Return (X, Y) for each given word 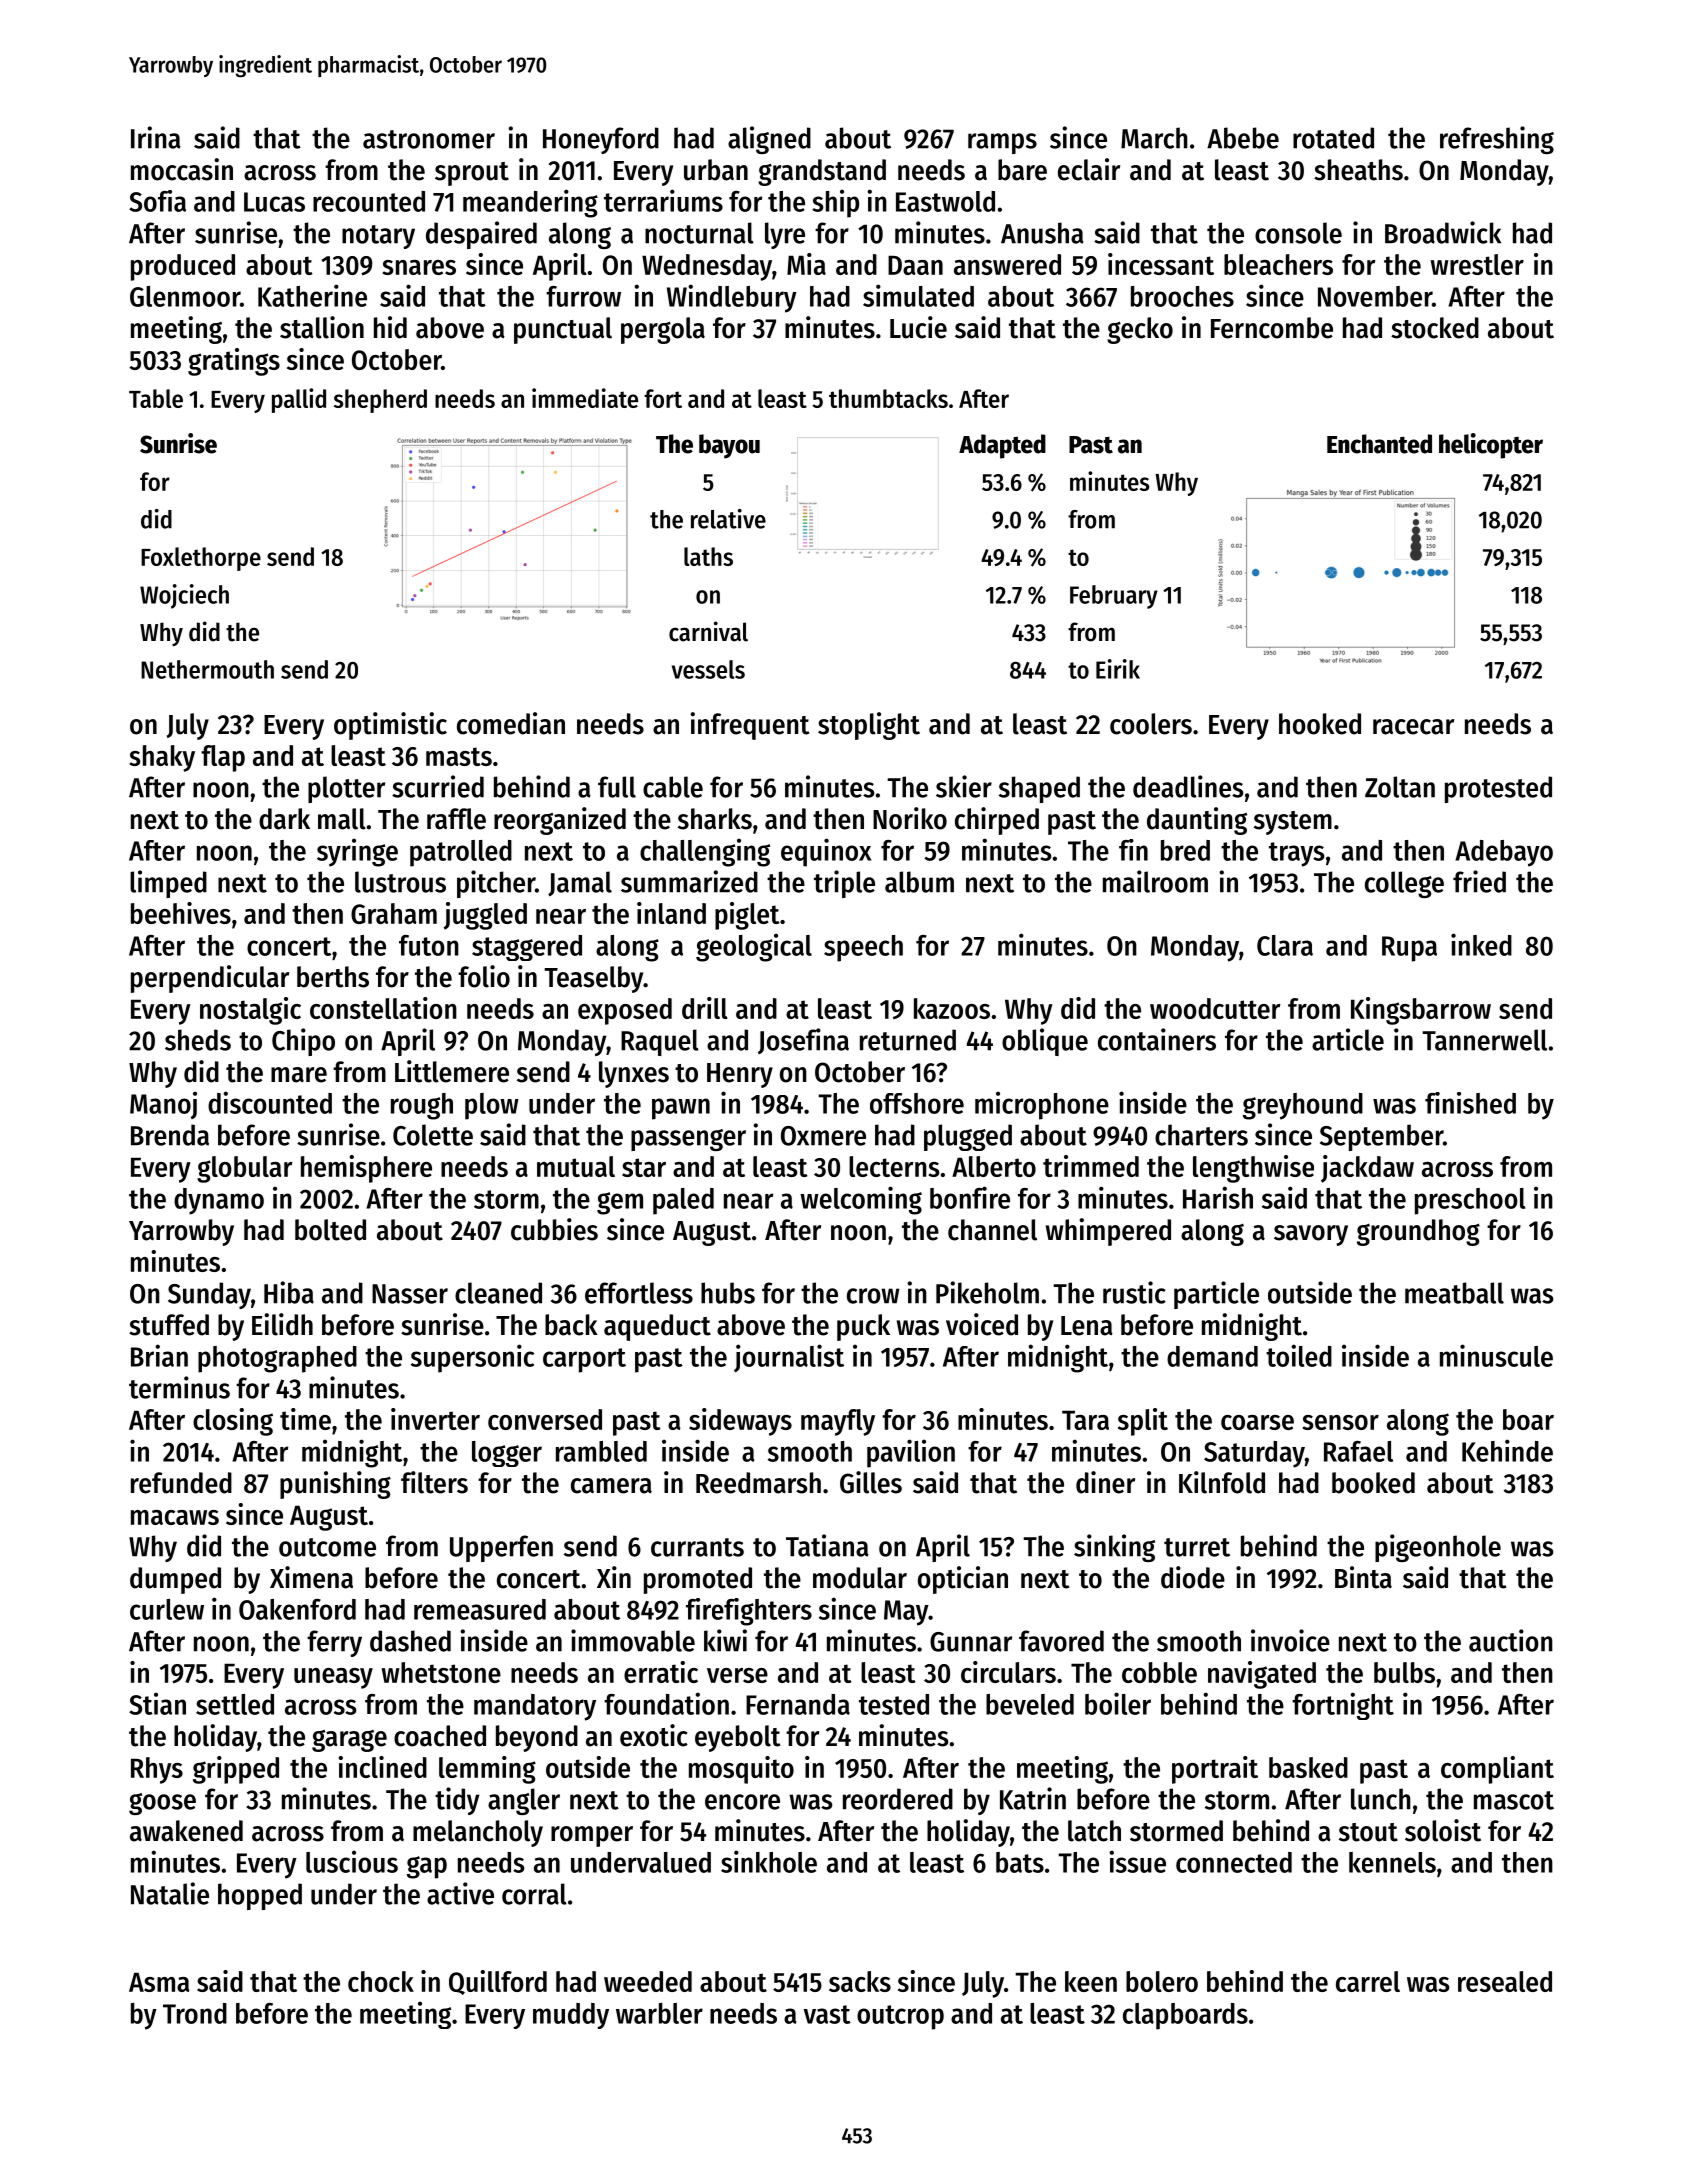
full (617, 787)
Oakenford (297, 1609)
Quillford (498, 1982)
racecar (1413, 727)
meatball (1454, 1293)
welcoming (861, 1200)
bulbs (1404, 1672)
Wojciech (184, 596)
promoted (698, 1580)
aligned (769, 140)
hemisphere (366, 1169)
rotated (1333, 138)
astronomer (429, 139)
